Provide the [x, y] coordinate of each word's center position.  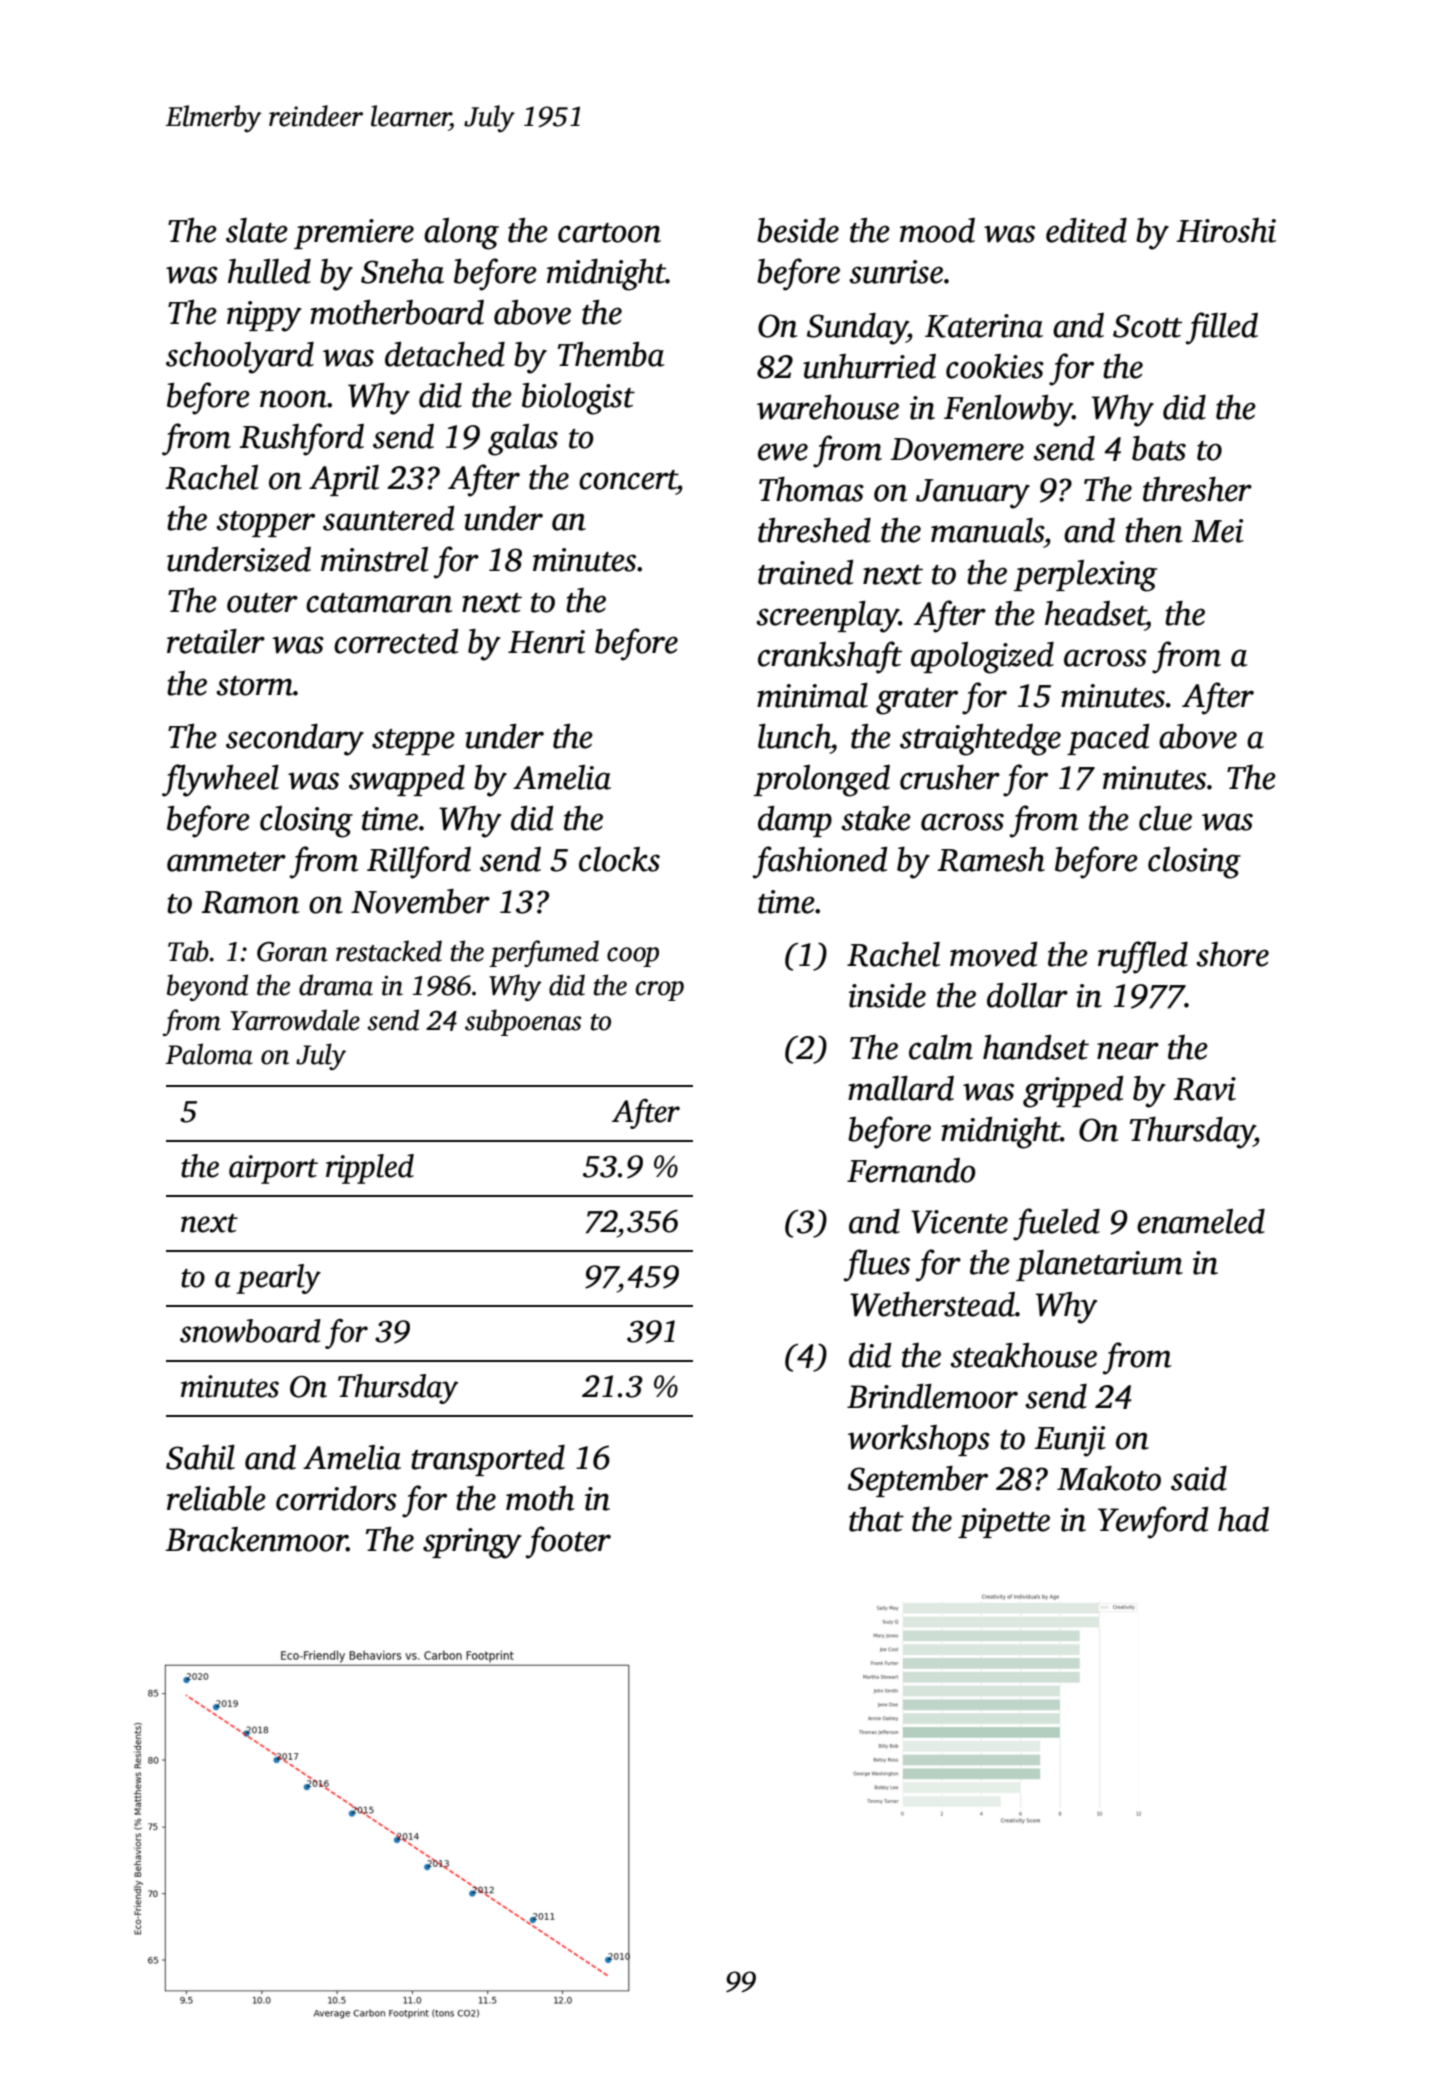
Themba [611, 354]
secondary [295, 740]
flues [876, 1265]
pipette [1004, 1523]
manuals [987, 530]
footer [568, 1542]
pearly [278, 1279]
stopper [265, 524]
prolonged [822, 781]
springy [472, 1543]
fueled [1056, 1224]
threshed [814, 530]
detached [445, 354]
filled [1221, 328]
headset [1095, 613]
